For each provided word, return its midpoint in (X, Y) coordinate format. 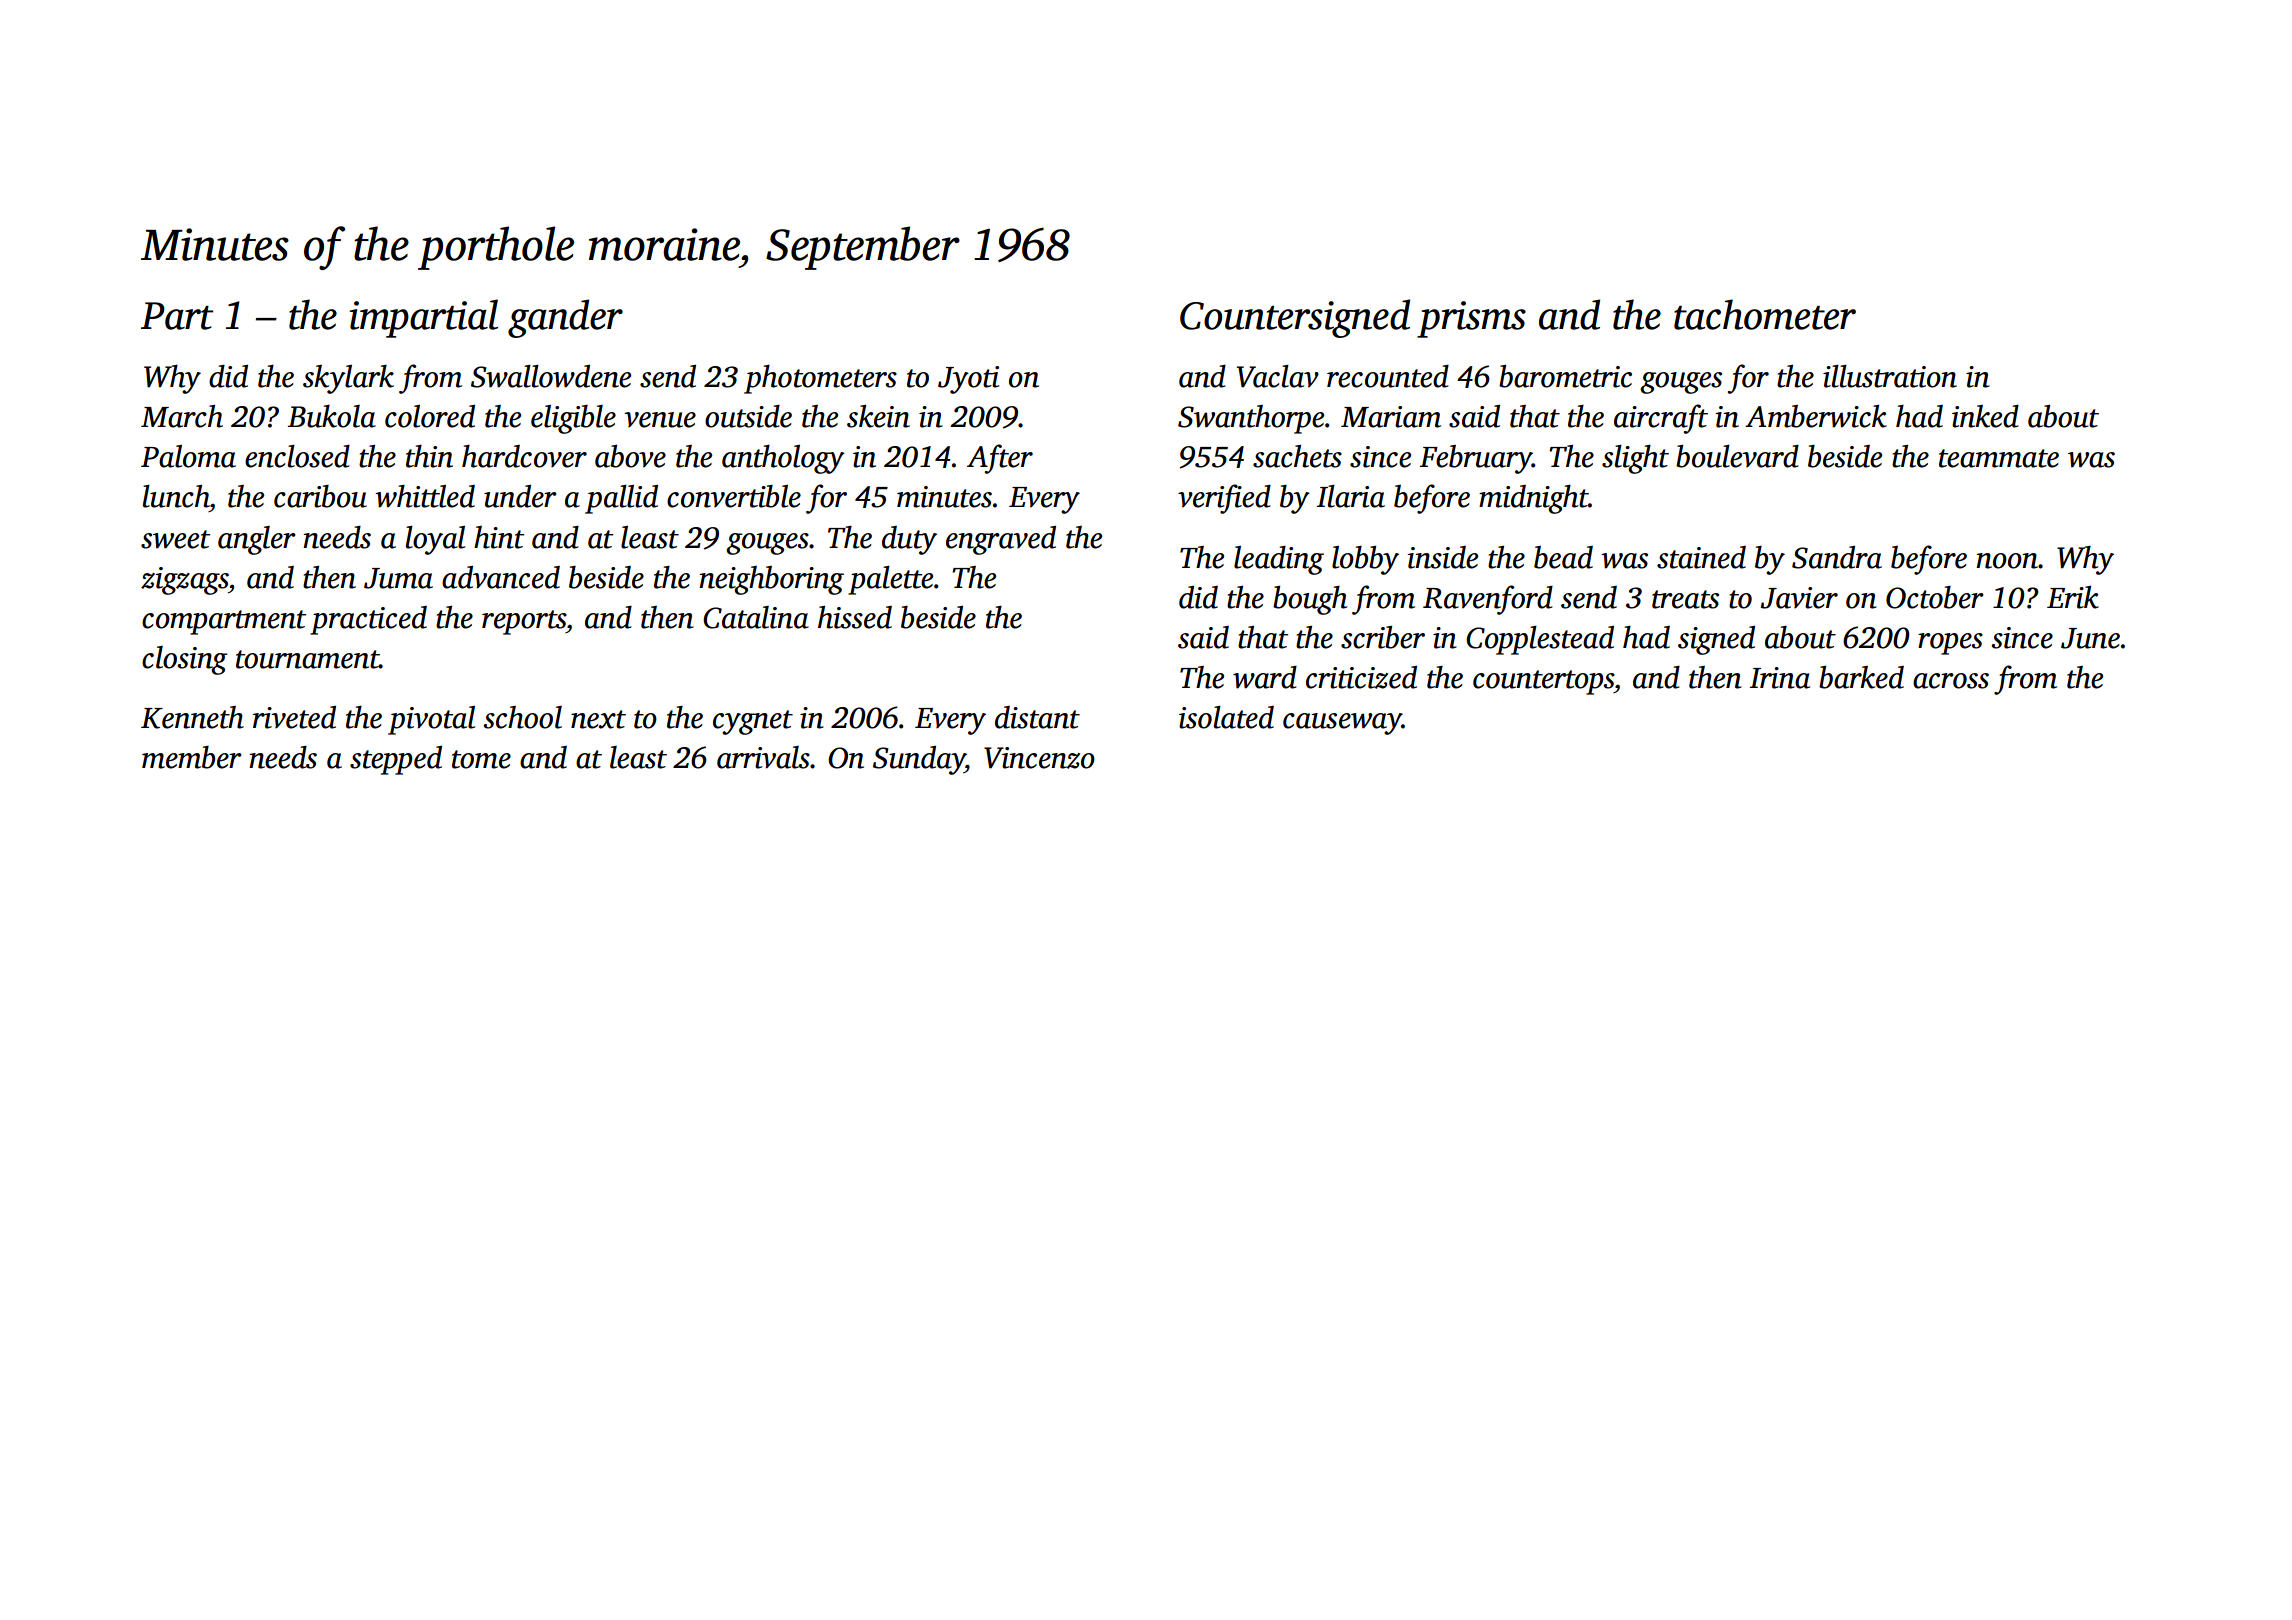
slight (1635, 459)
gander (565, 318)
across (1951, 681)
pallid (621, 499)
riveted (294, 717)
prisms (1471, 319)
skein (878, 416)
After (1000, 459)
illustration (1890, 376)
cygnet (753, 722)
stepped (396, 760)
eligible (573, 419)
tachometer (1765, 314)
